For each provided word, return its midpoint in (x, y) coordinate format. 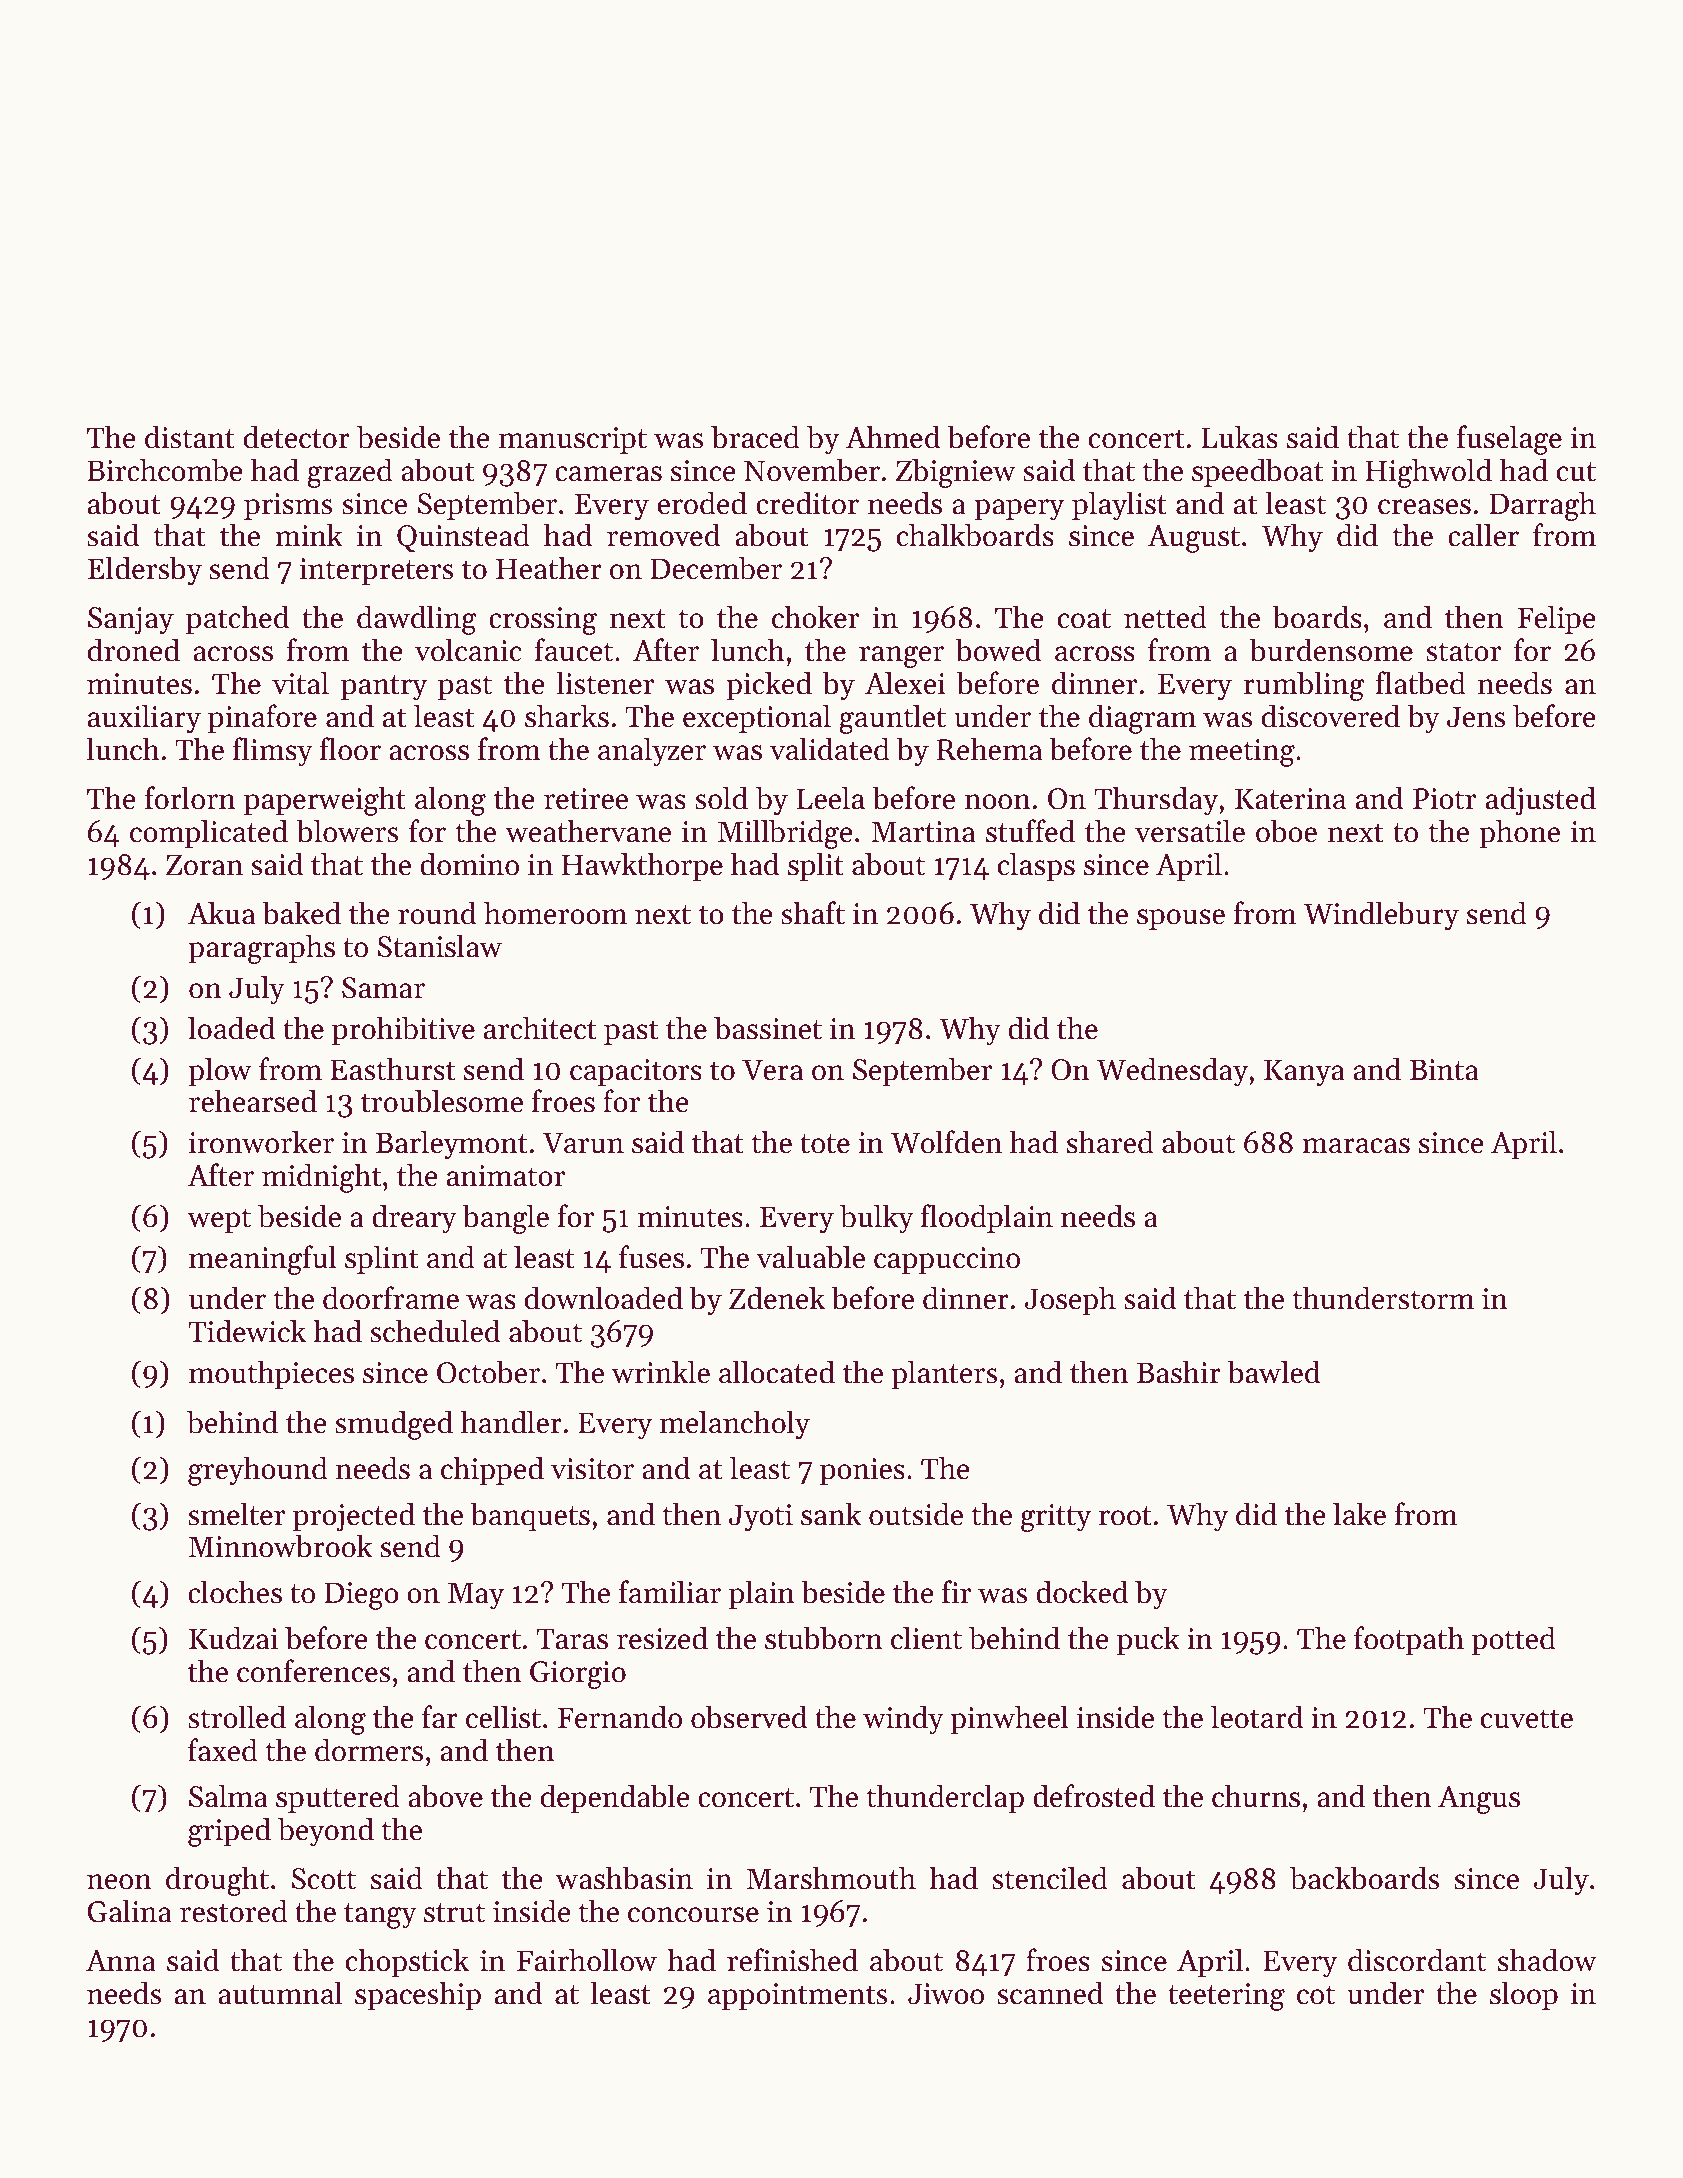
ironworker (261, 1142)
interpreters (376, 571)
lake (1359, 1514)
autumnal (280, 1993)
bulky (877, 1219)
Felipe (1556, 619)
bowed (998, 650)
